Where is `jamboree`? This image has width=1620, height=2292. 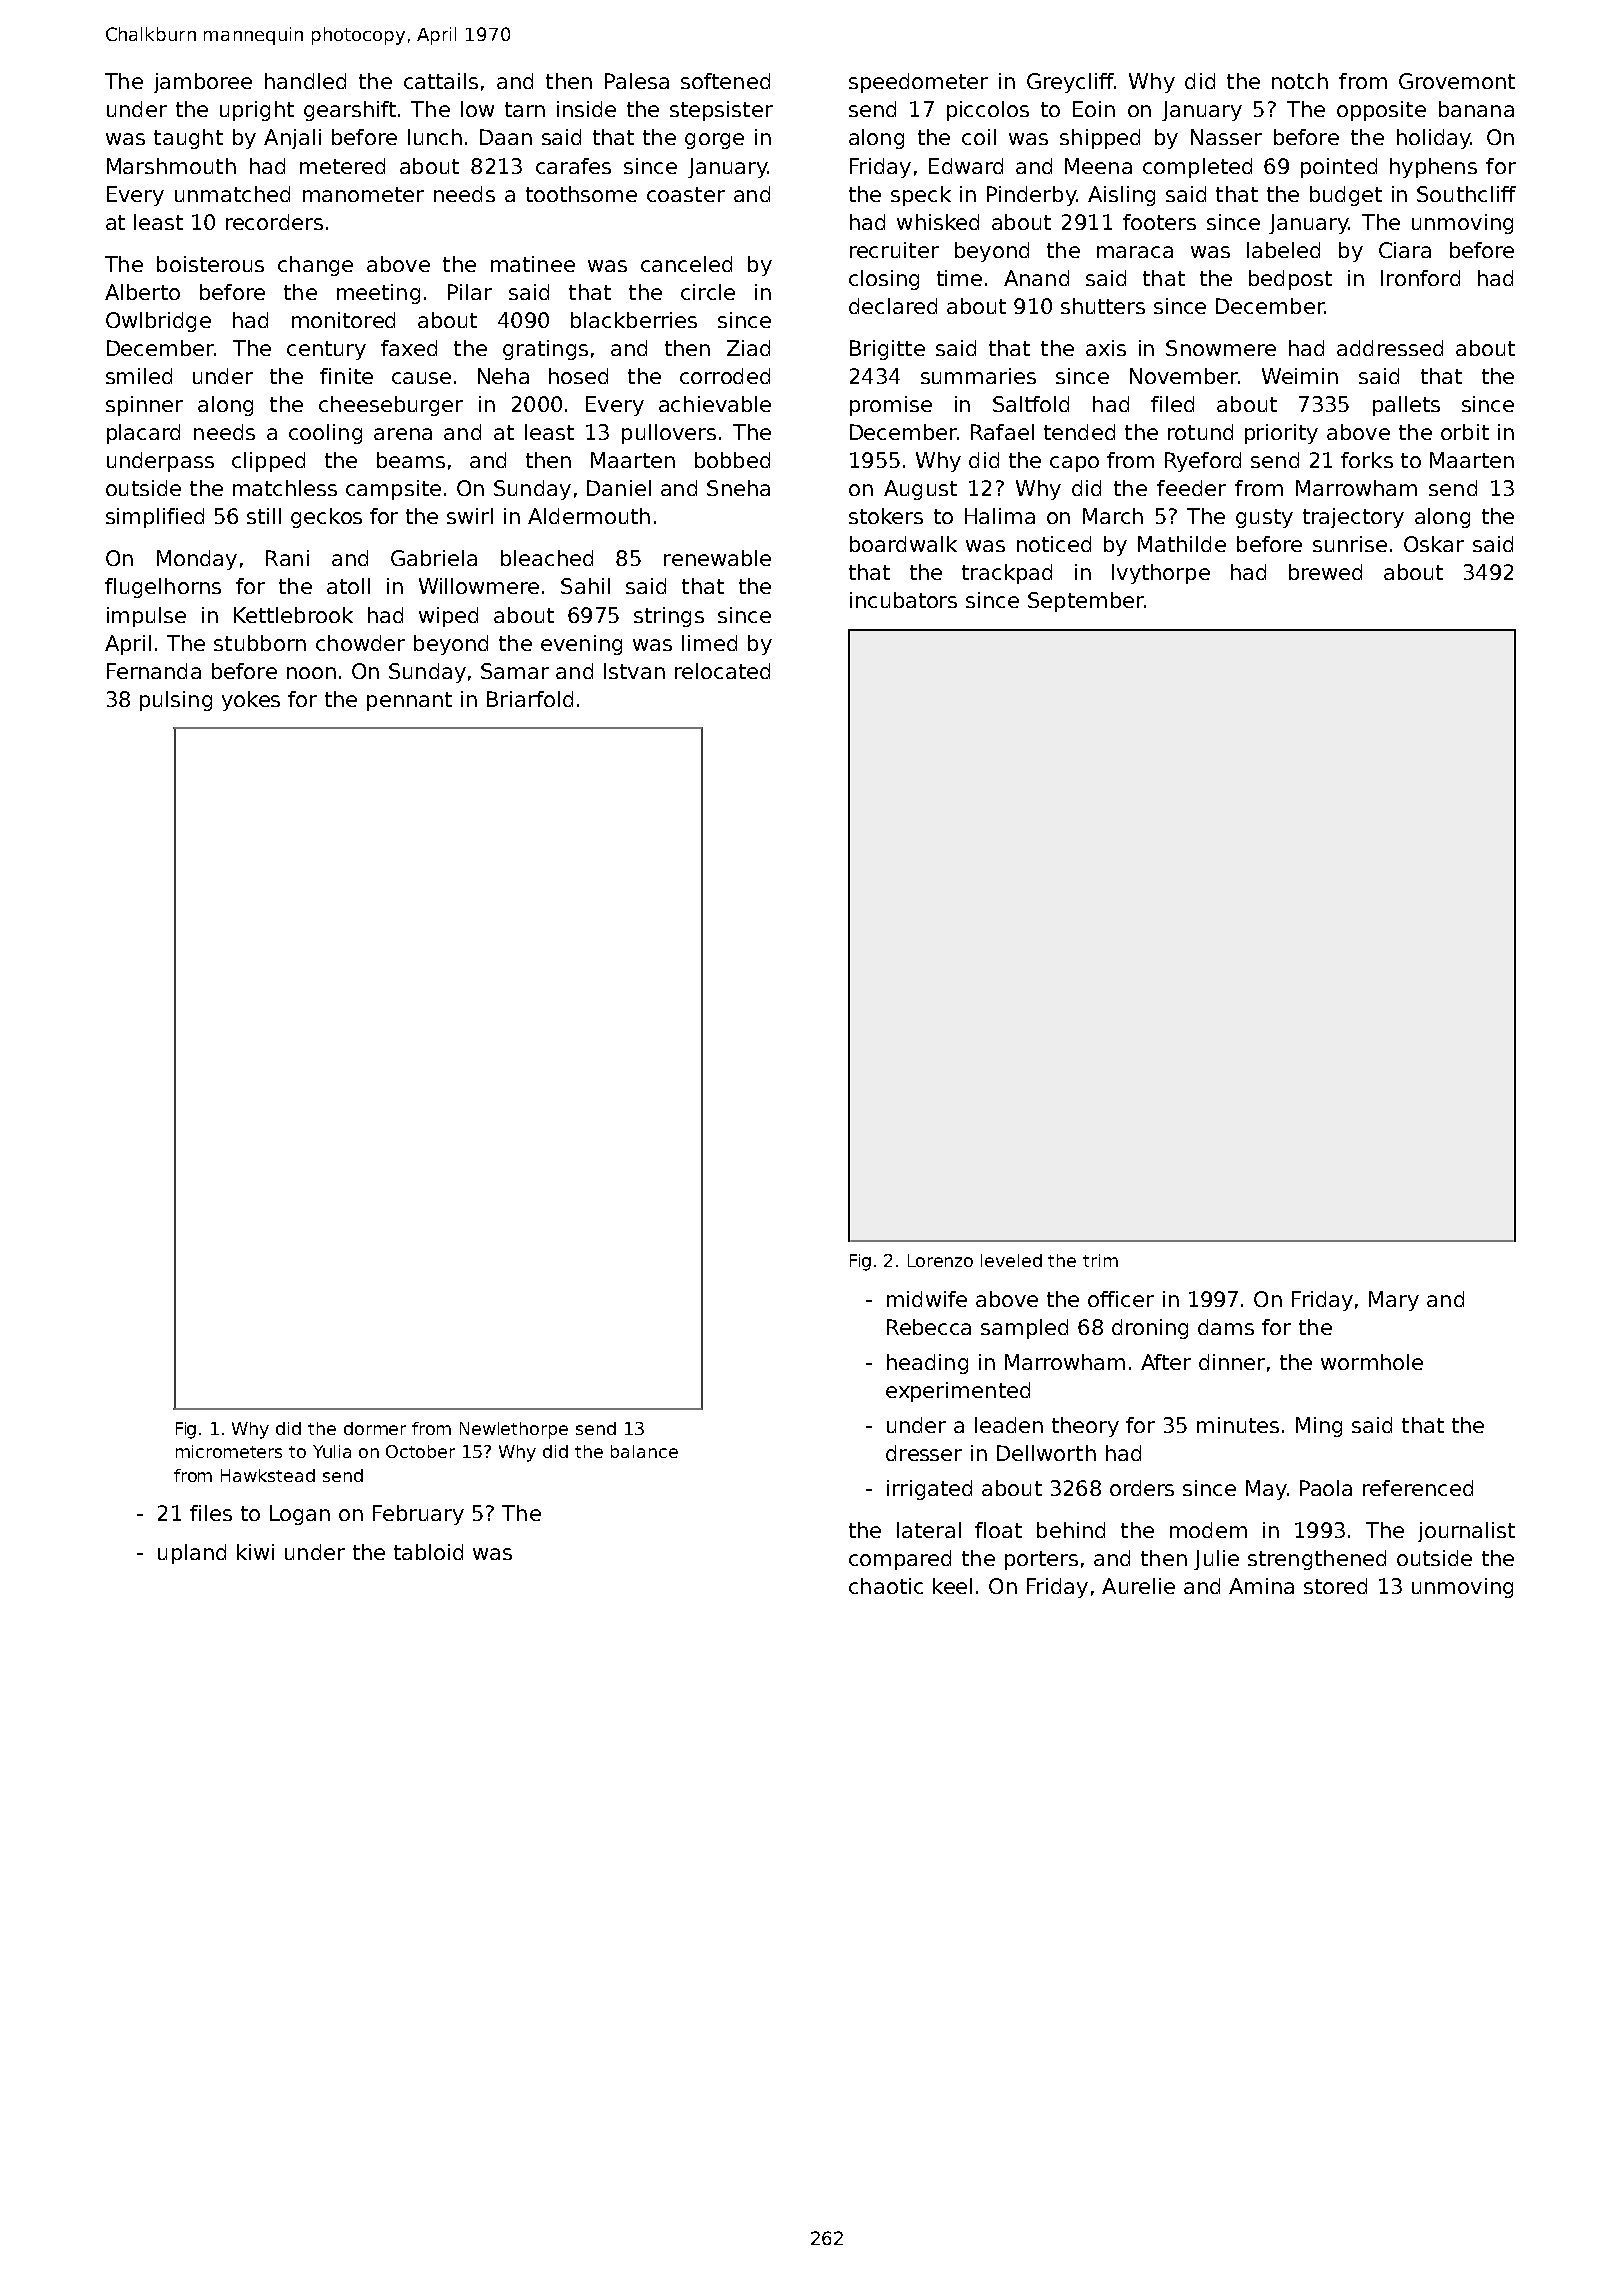
jamboree is located at coordinates (203, 83).
